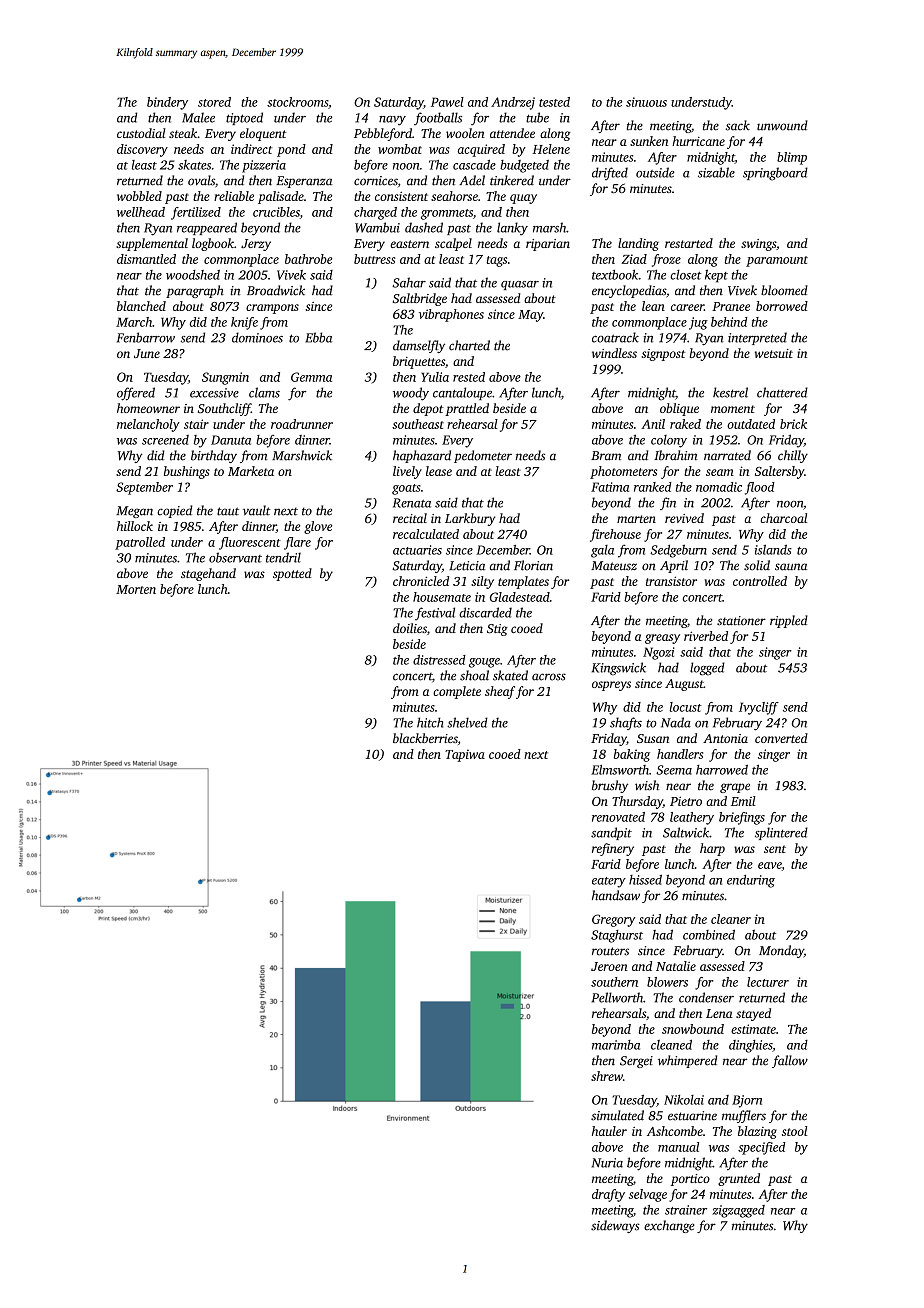 This image has width=924, height=1308. Describe the element at coordinates (608, 1195) in the image. I see `drafty` at that location.
